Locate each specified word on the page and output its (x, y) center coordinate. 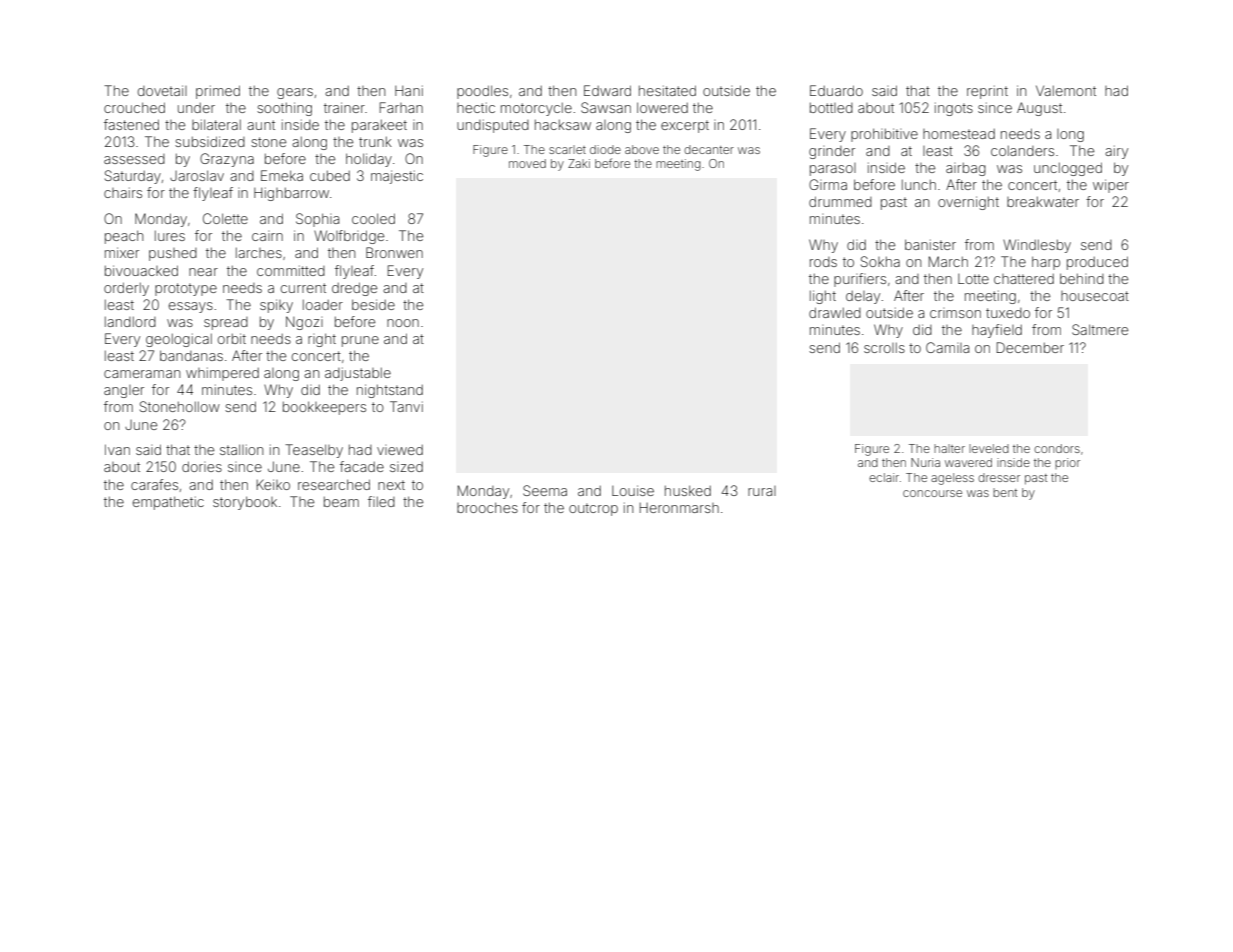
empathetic (168, 503)
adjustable (358, 374)
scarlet (567, 149)
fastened (131, 124)
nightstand (390, 391)
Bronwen (394, 252)
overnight (968, 203)
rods (823, 262)
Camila (947, 347)
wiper (1111, 186)
